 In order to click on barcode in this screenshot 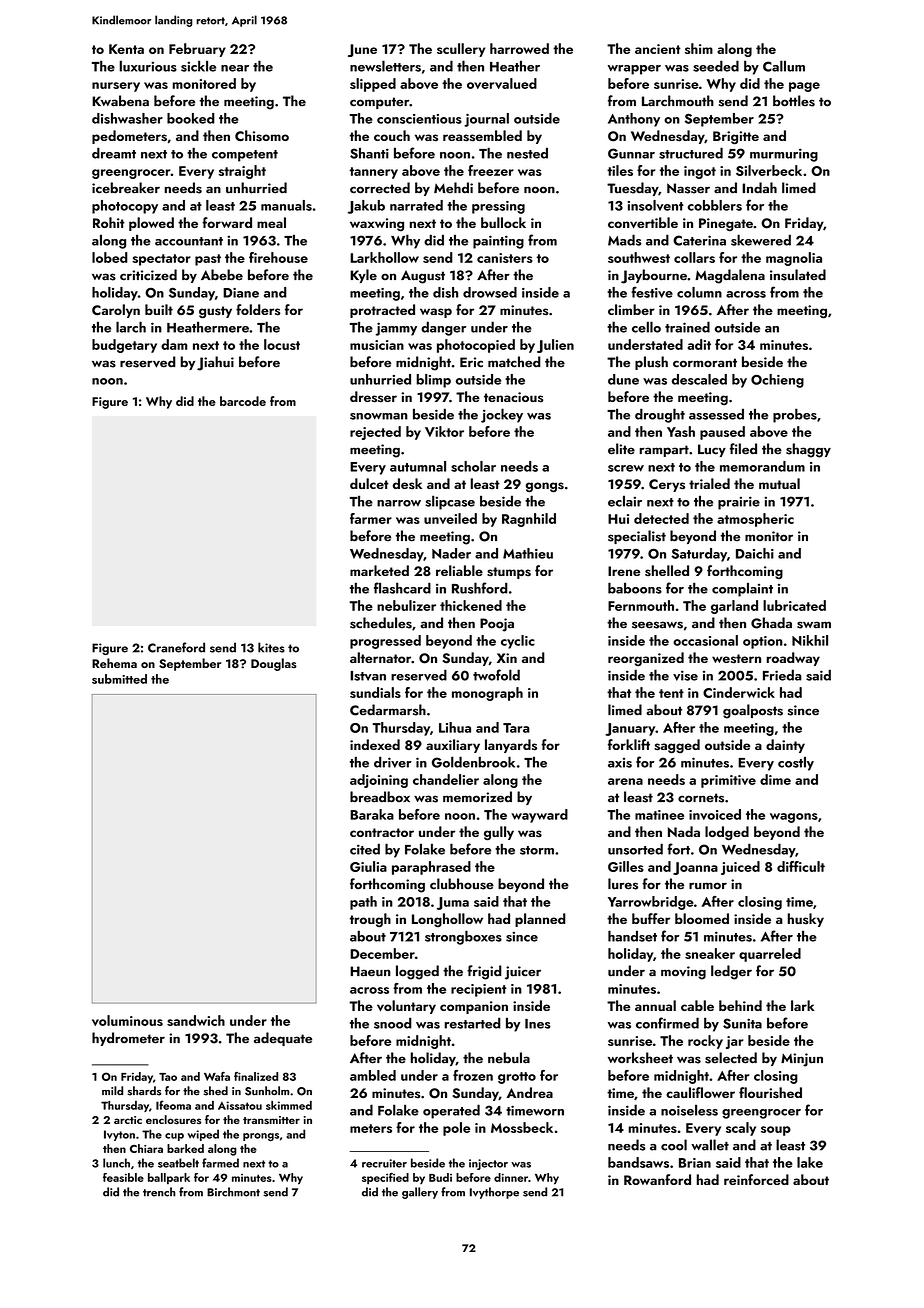, I will do `click(243, 401)`.
